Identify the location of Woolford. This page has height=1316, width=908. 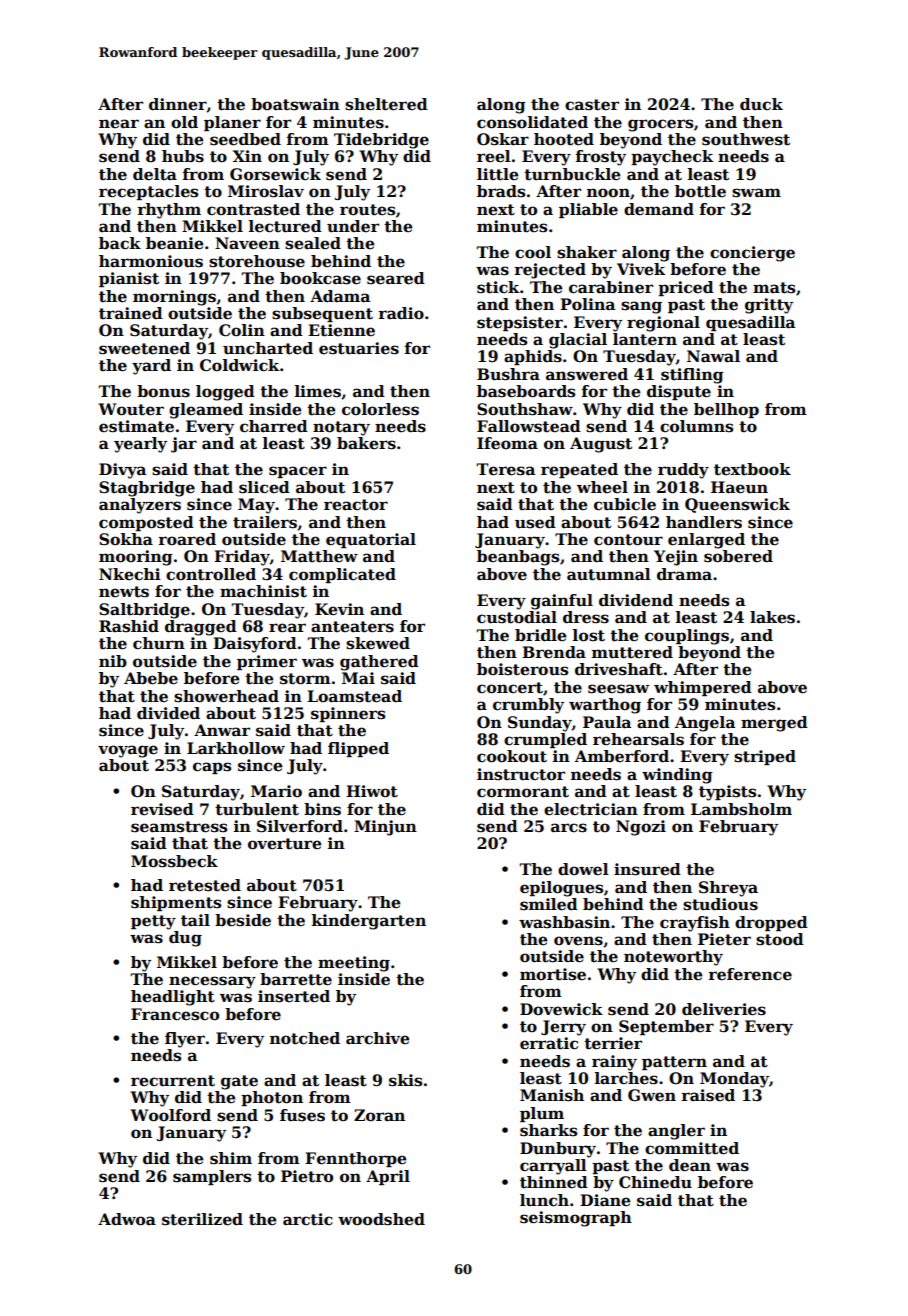
(170, 1115).
